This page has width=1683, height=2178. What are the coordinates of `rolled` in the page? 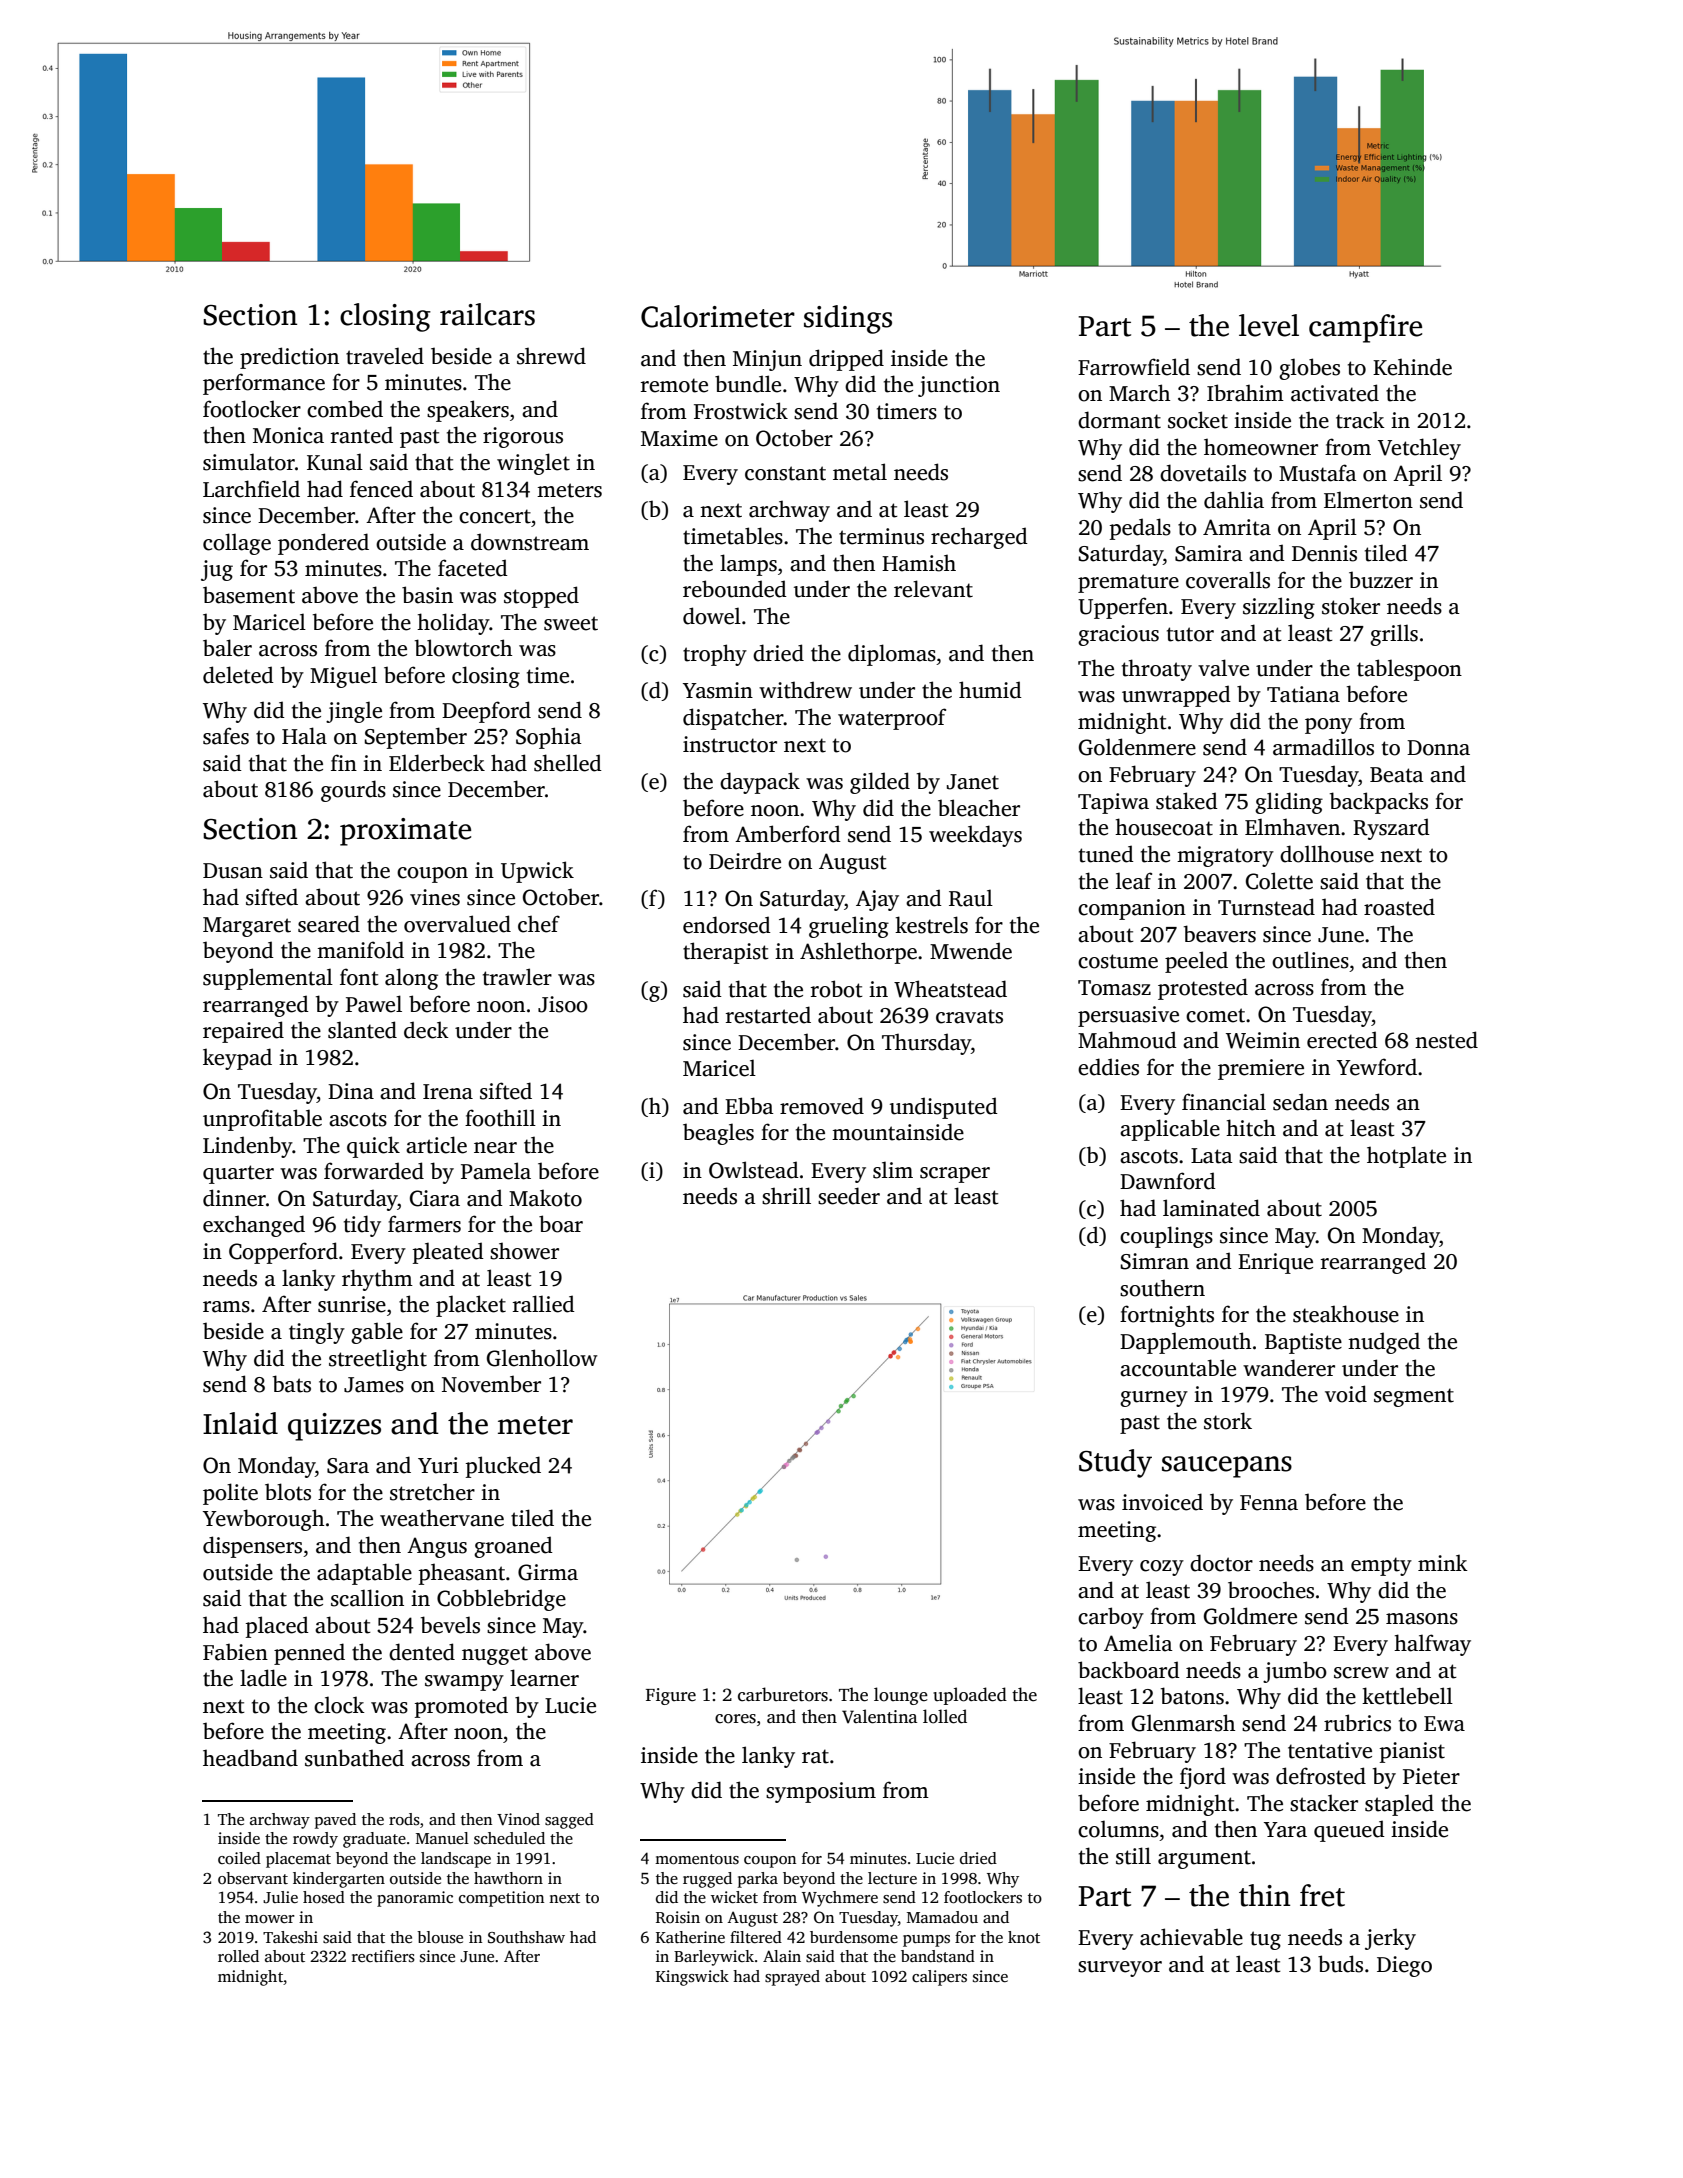 It's located at (238, 1956).
